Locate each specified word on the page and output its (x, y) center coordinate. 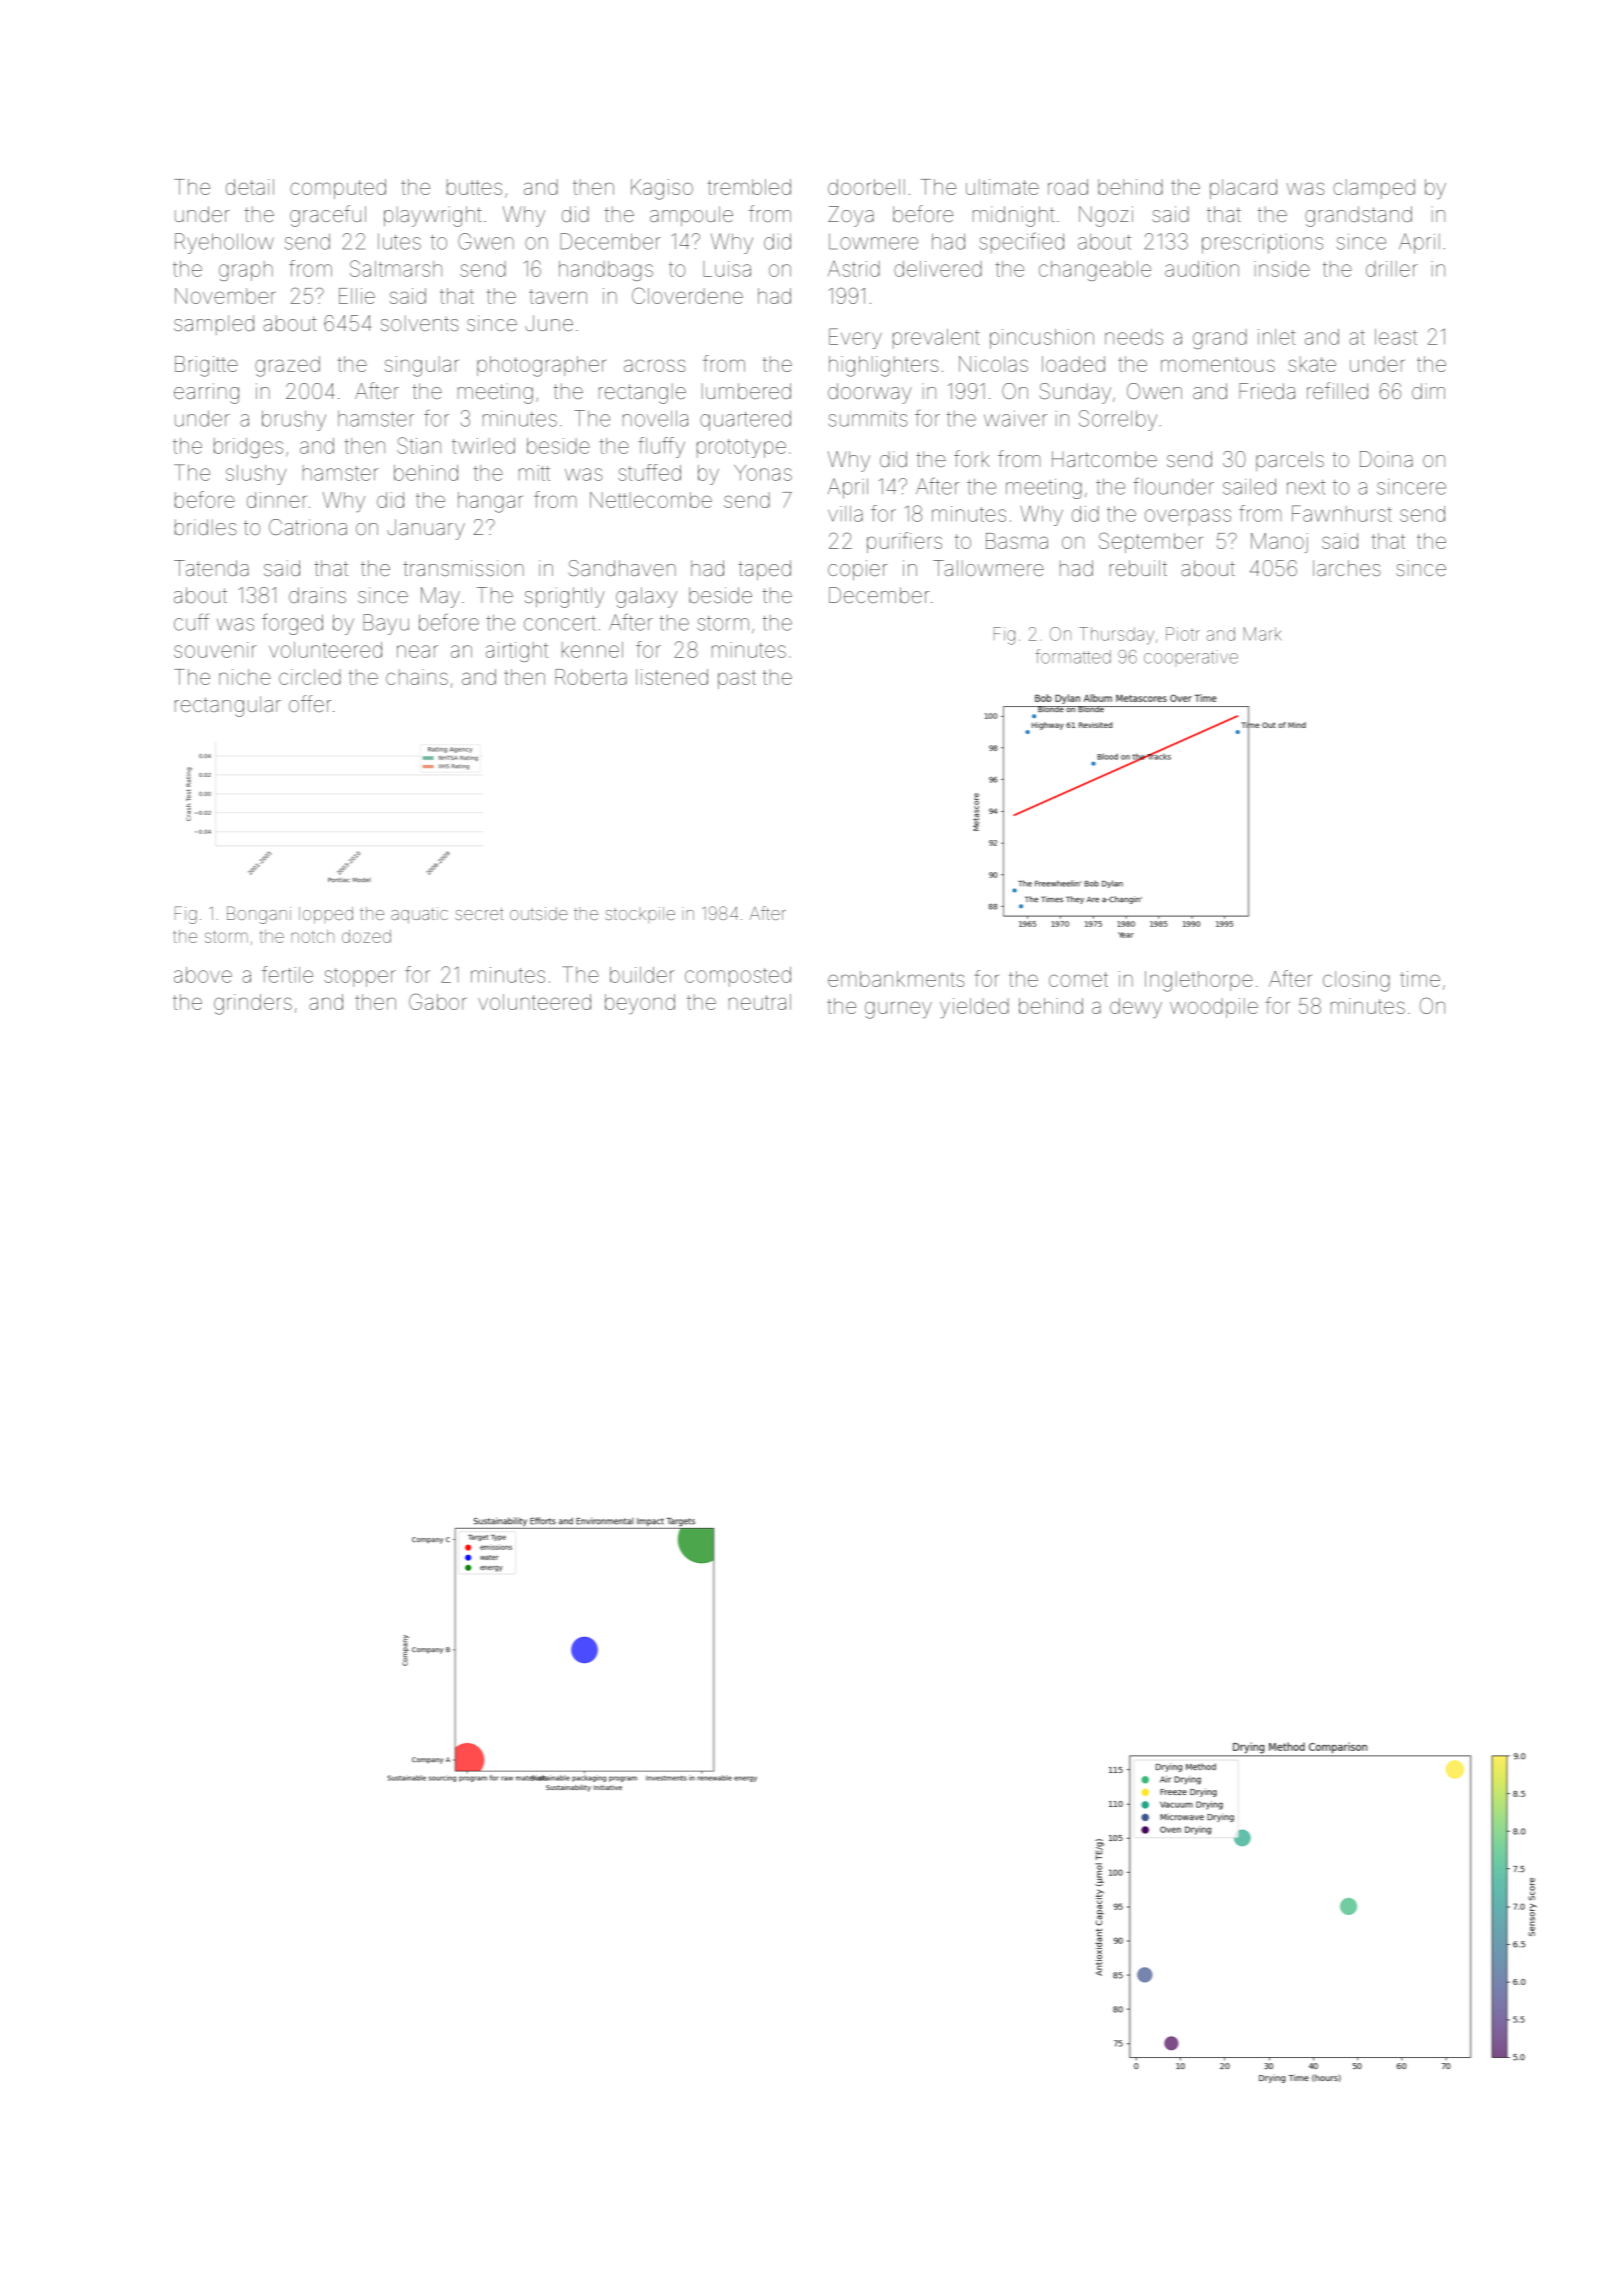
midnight (1014, 216)
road (1068, 187)
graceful (328, 216)
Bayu (386, 624)
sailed (1249, 486)
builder (642, 975)
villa (845, 514)
